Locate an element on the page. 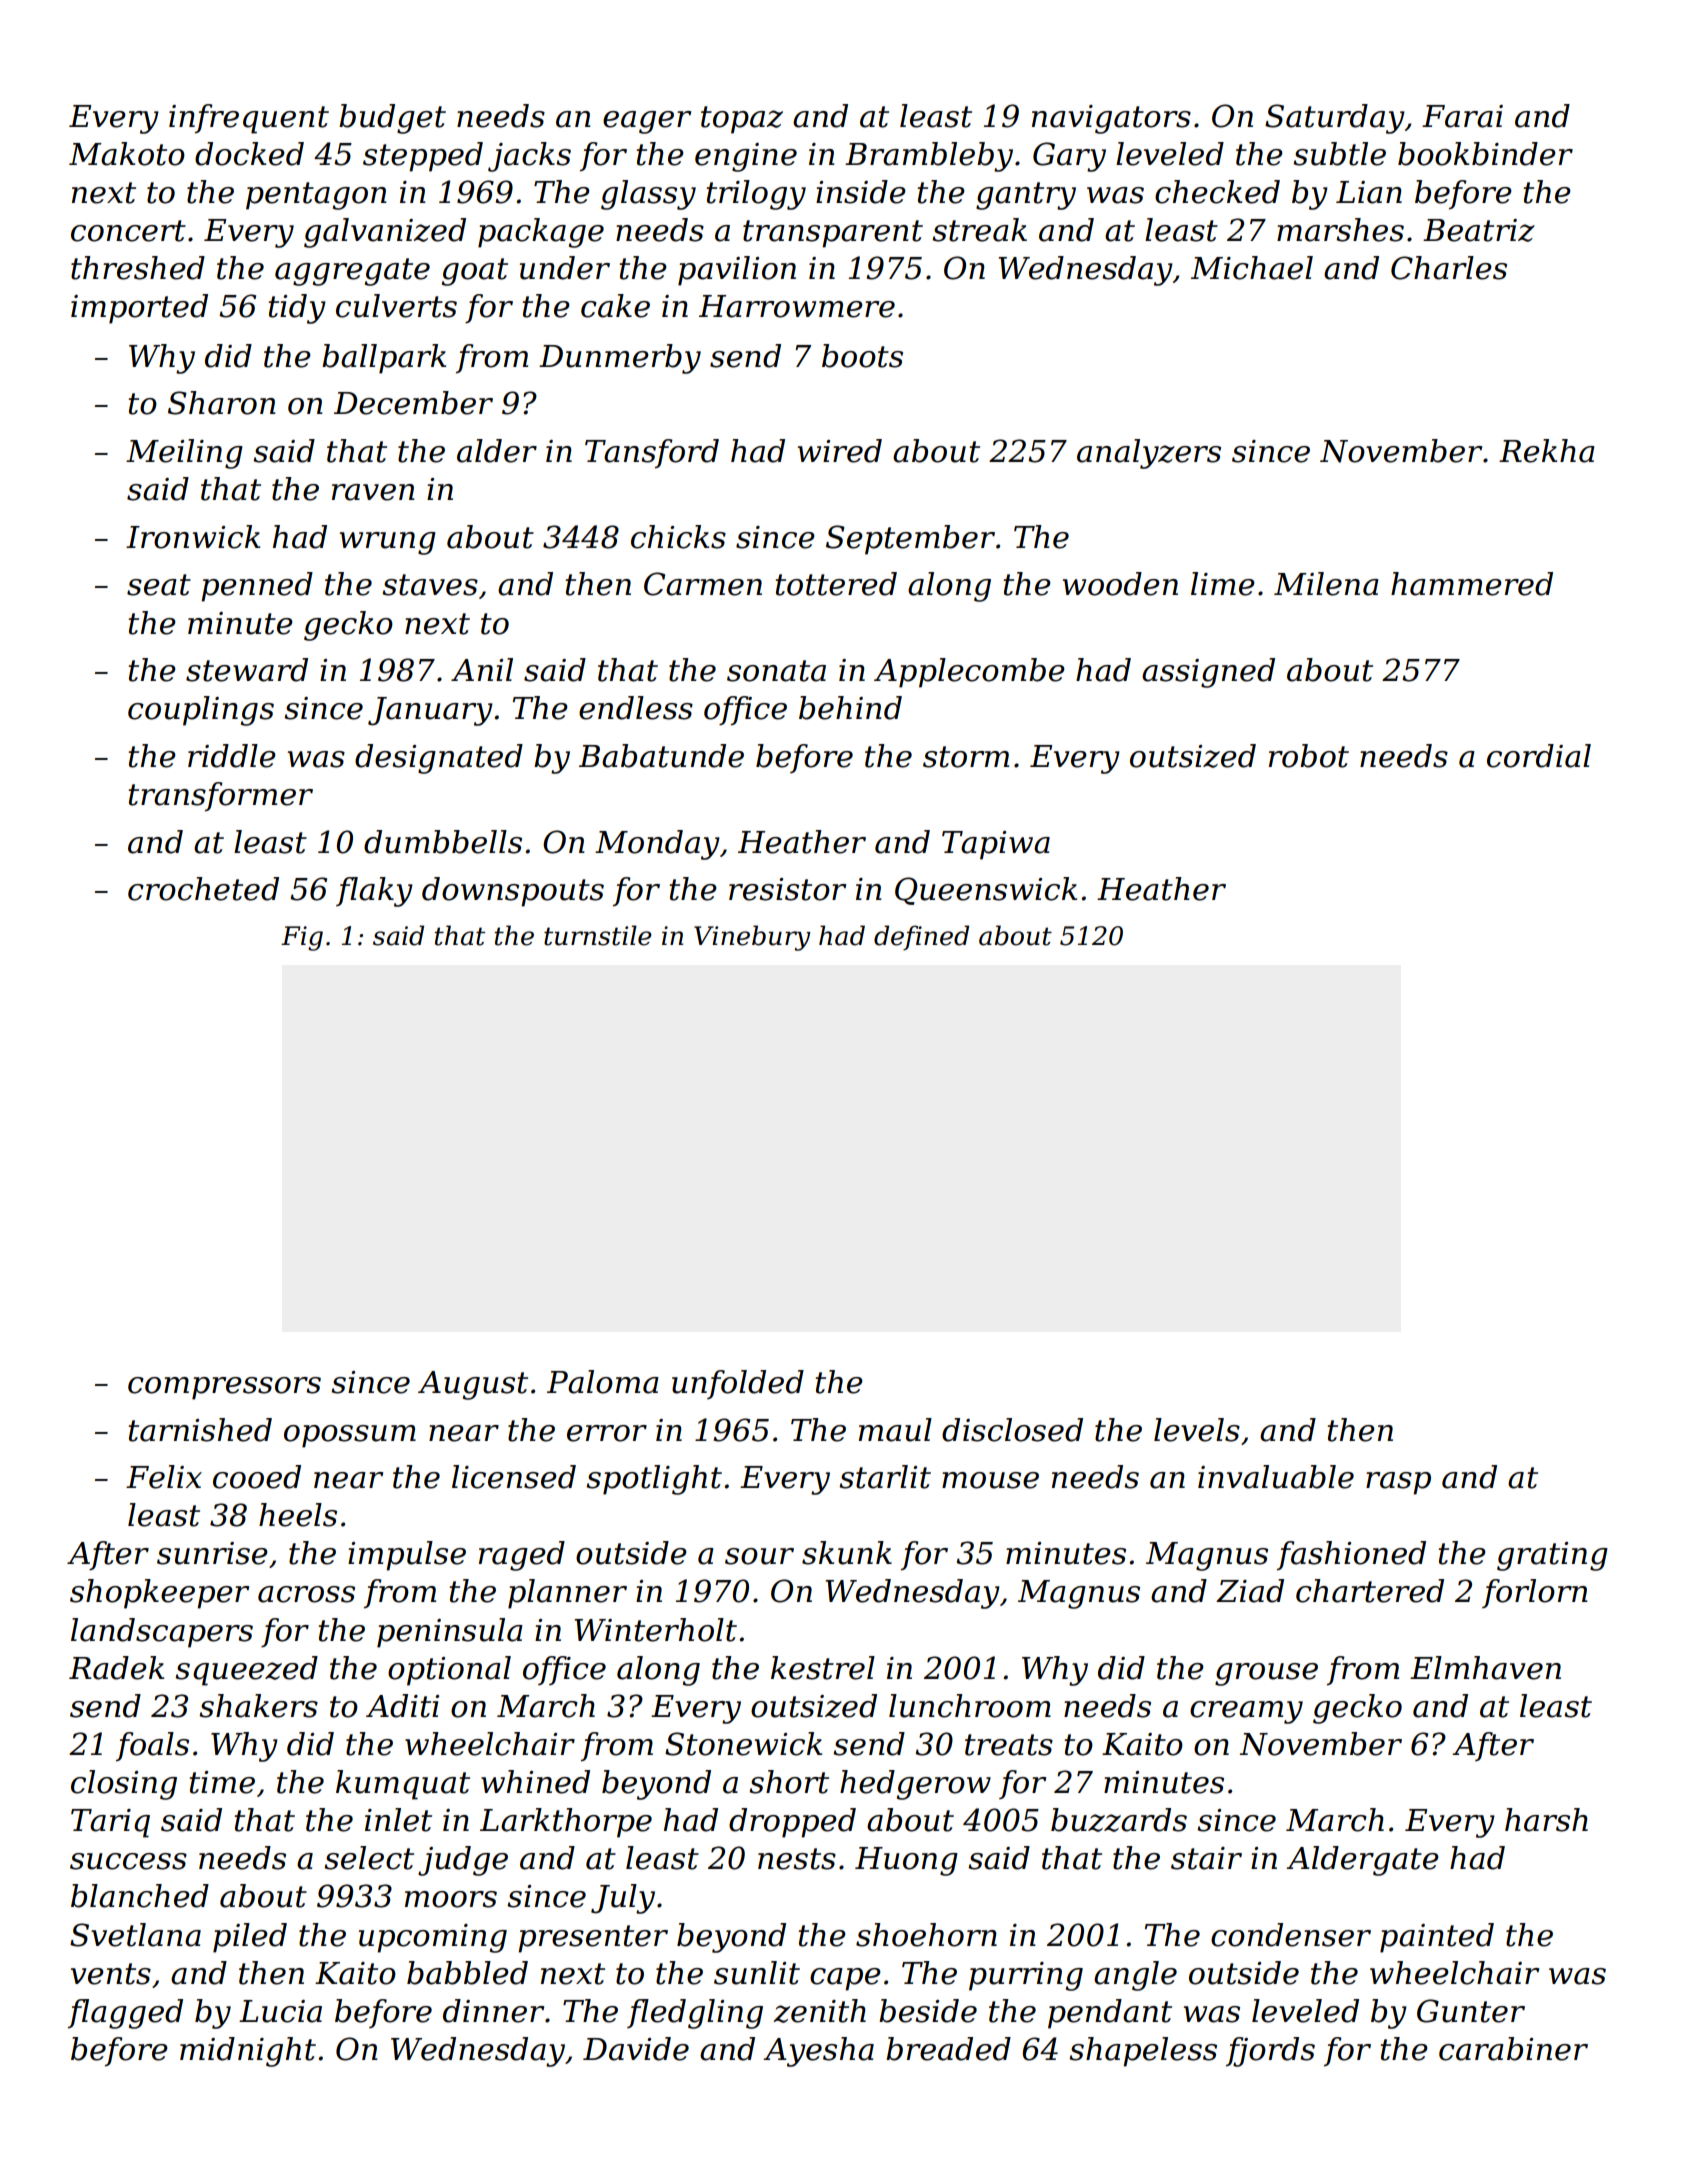 This image has width=1683, height=2178. cordial is located at coordinates (1539, 756).
